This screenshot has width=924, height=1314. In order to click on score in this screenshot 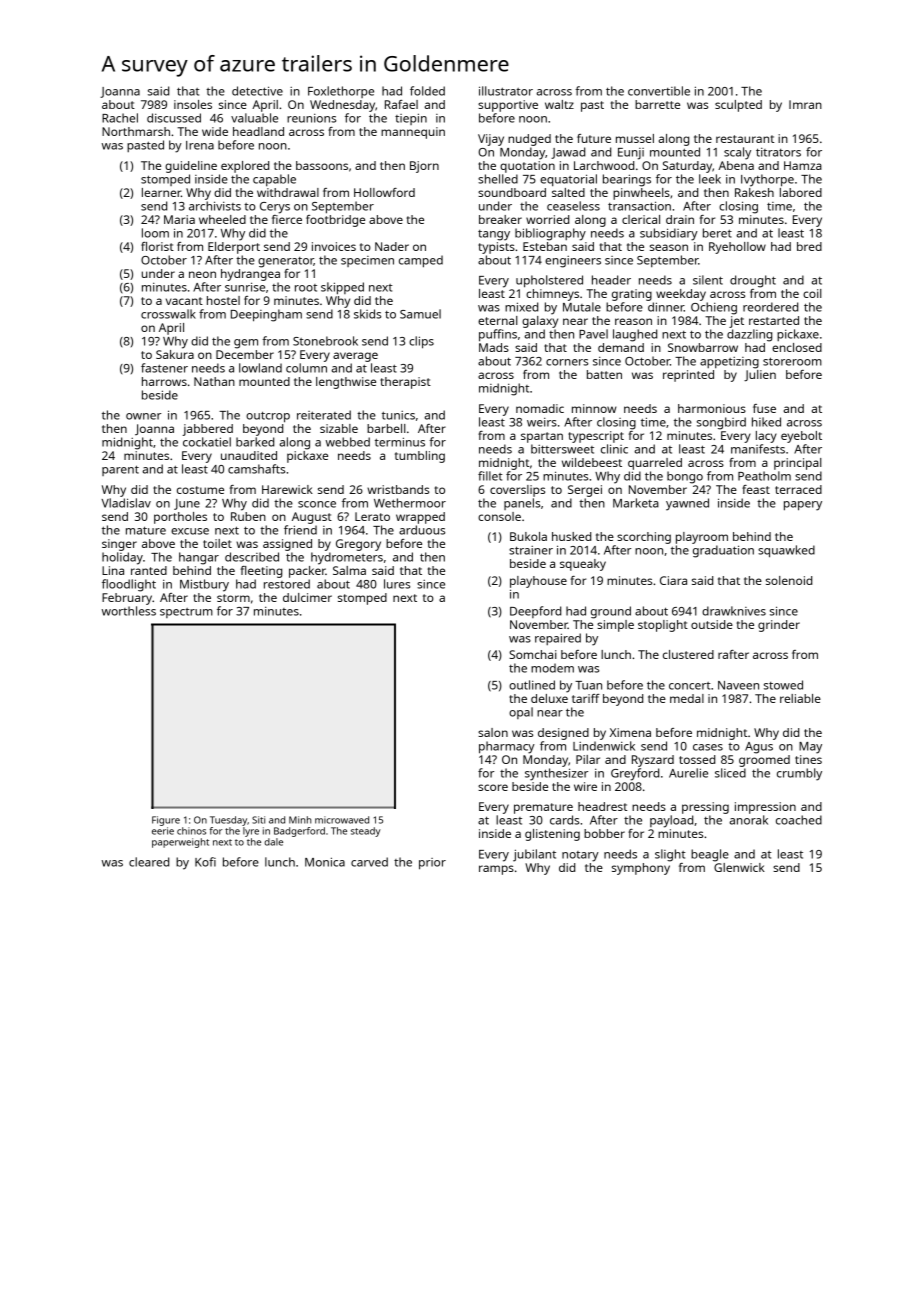, I will do `click(493, 787)`.
